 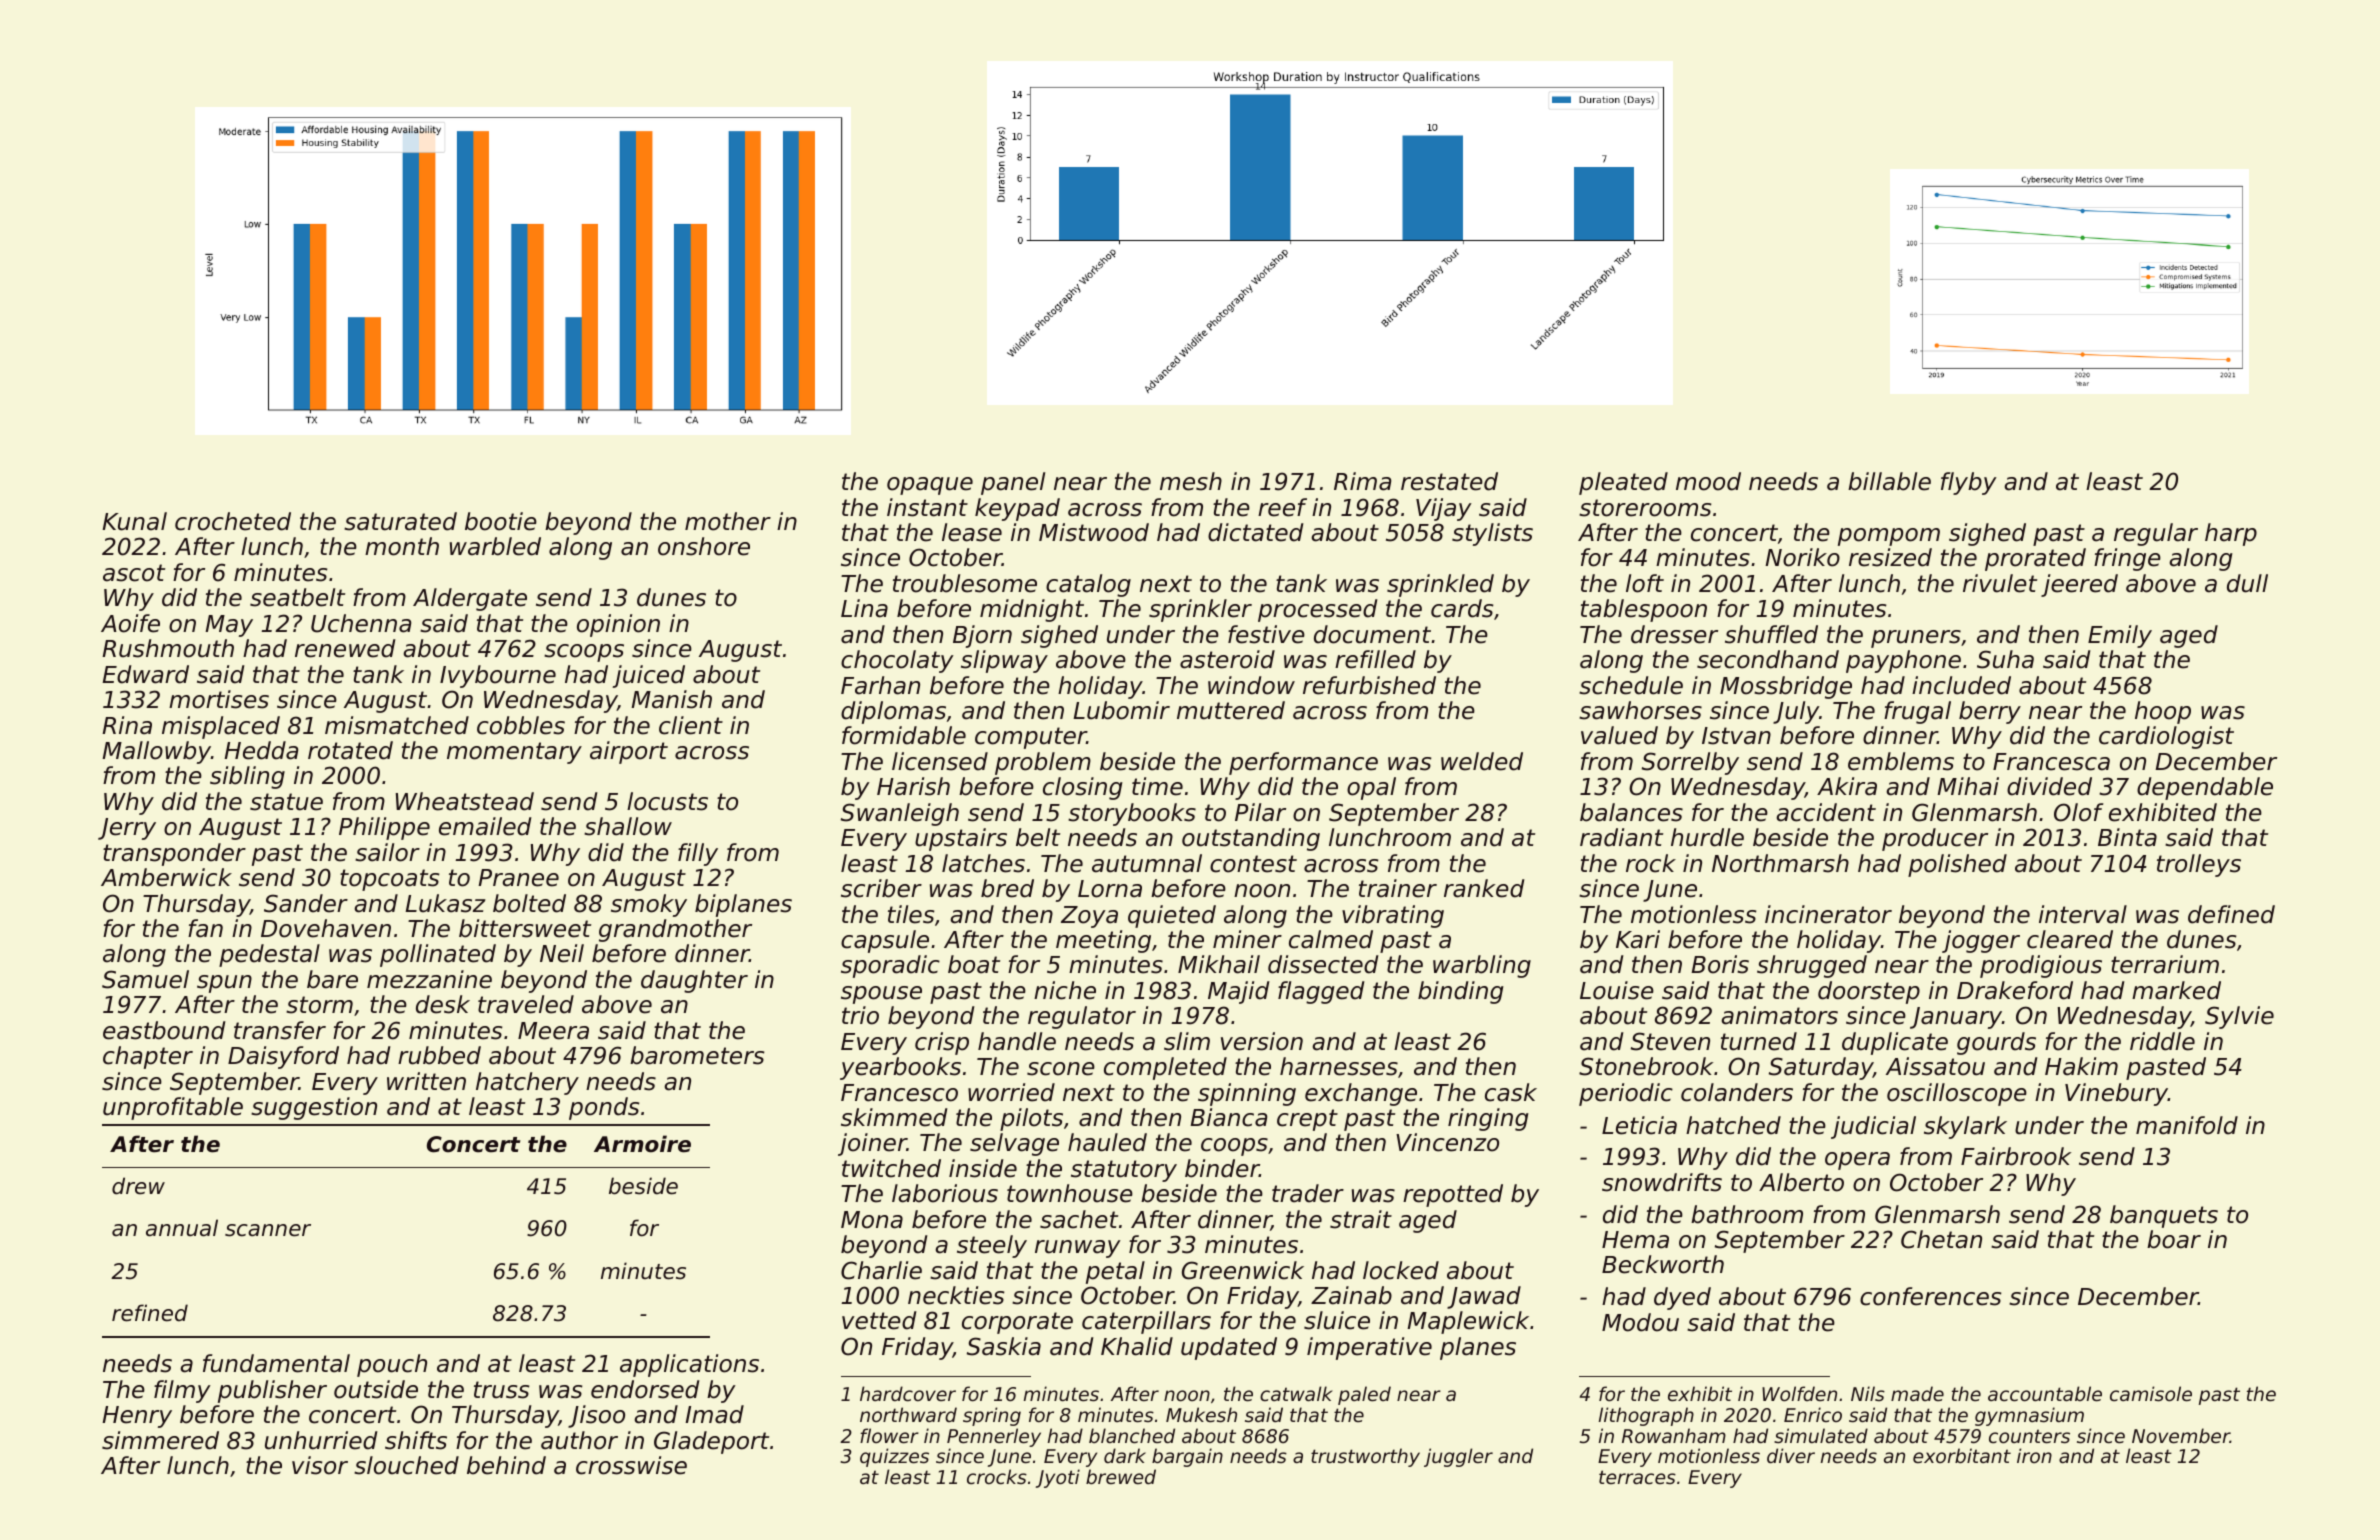 What do you see at coordinates (2166, 737) in the screenshot?
I see `cardiologist` at bounding box center [2166, 737].
